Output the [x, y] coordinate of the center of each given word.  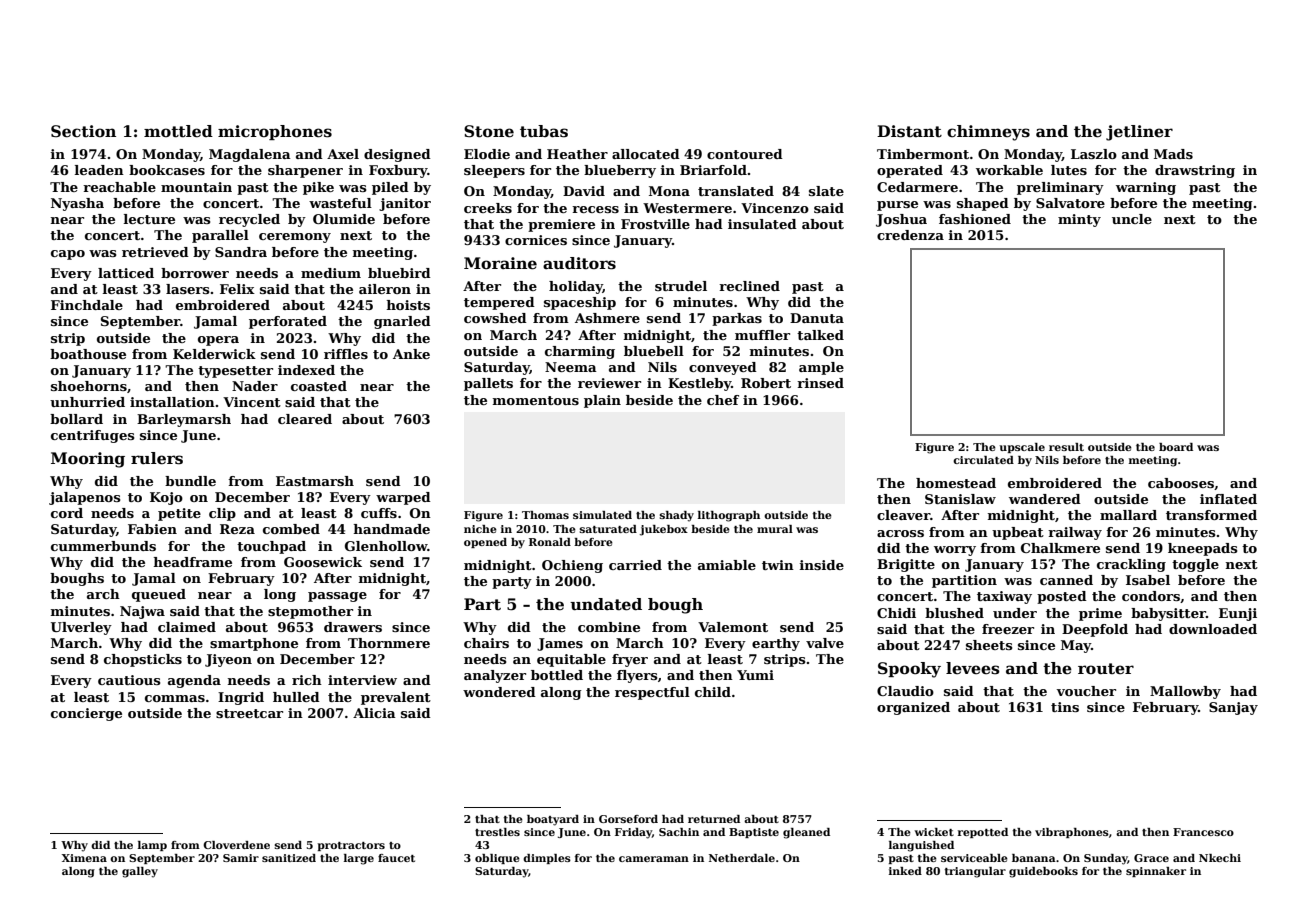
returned [714, 819]
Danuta [817, 318]
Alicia [374, 713]
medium [331, 273]
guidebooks [1043, 872]
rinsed [820, 383]
